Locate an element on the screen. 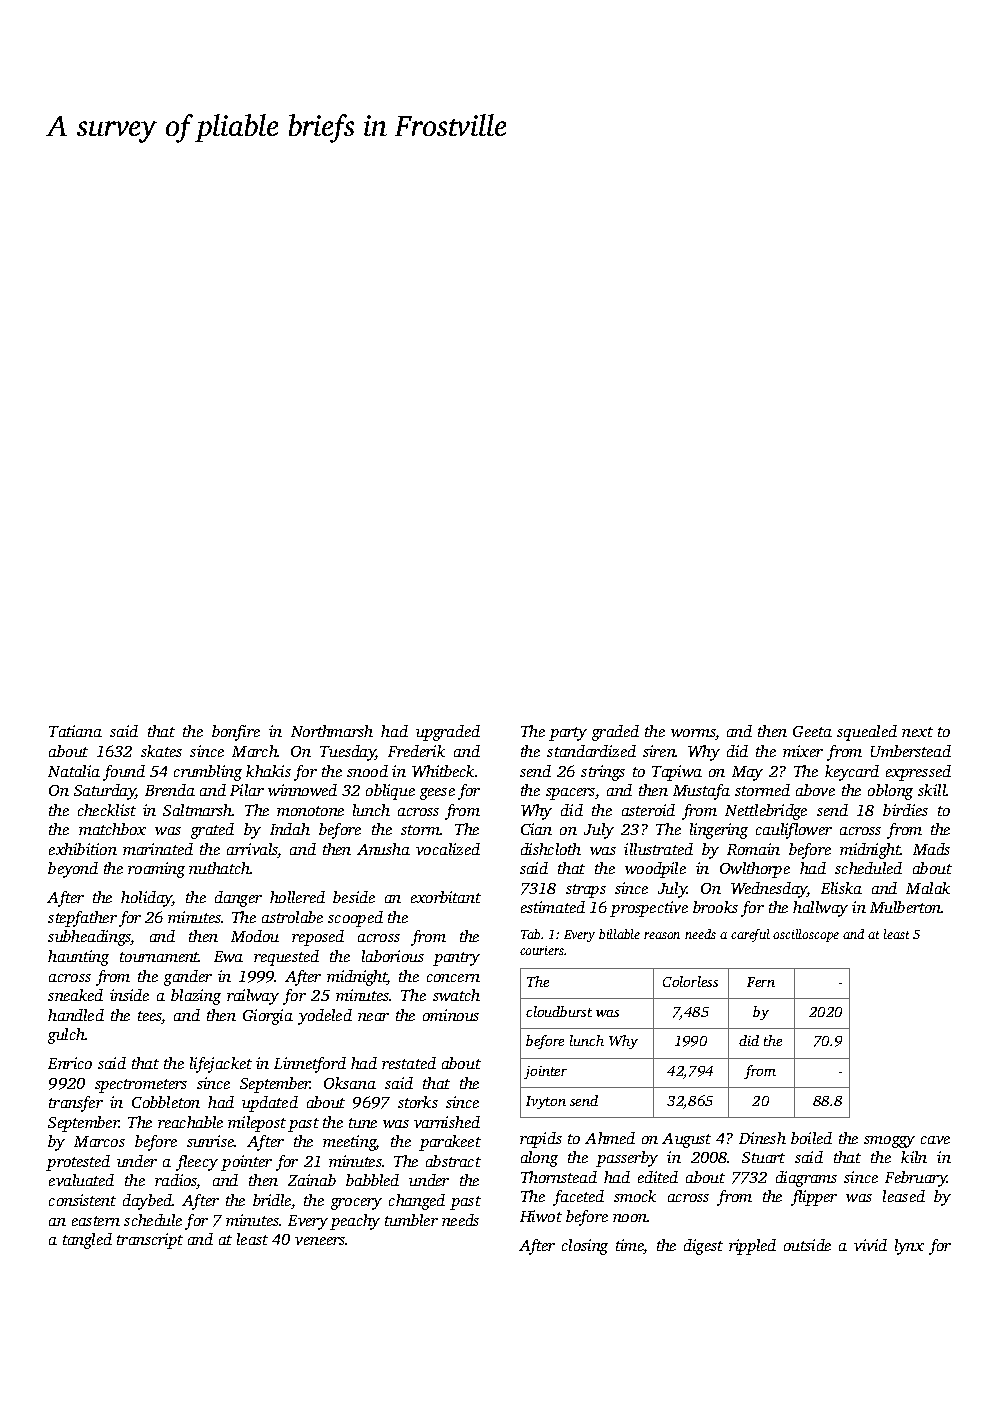 The width and height of the screenshot is (1000, 1421). Colorless is located at coordinates (690, 981).
